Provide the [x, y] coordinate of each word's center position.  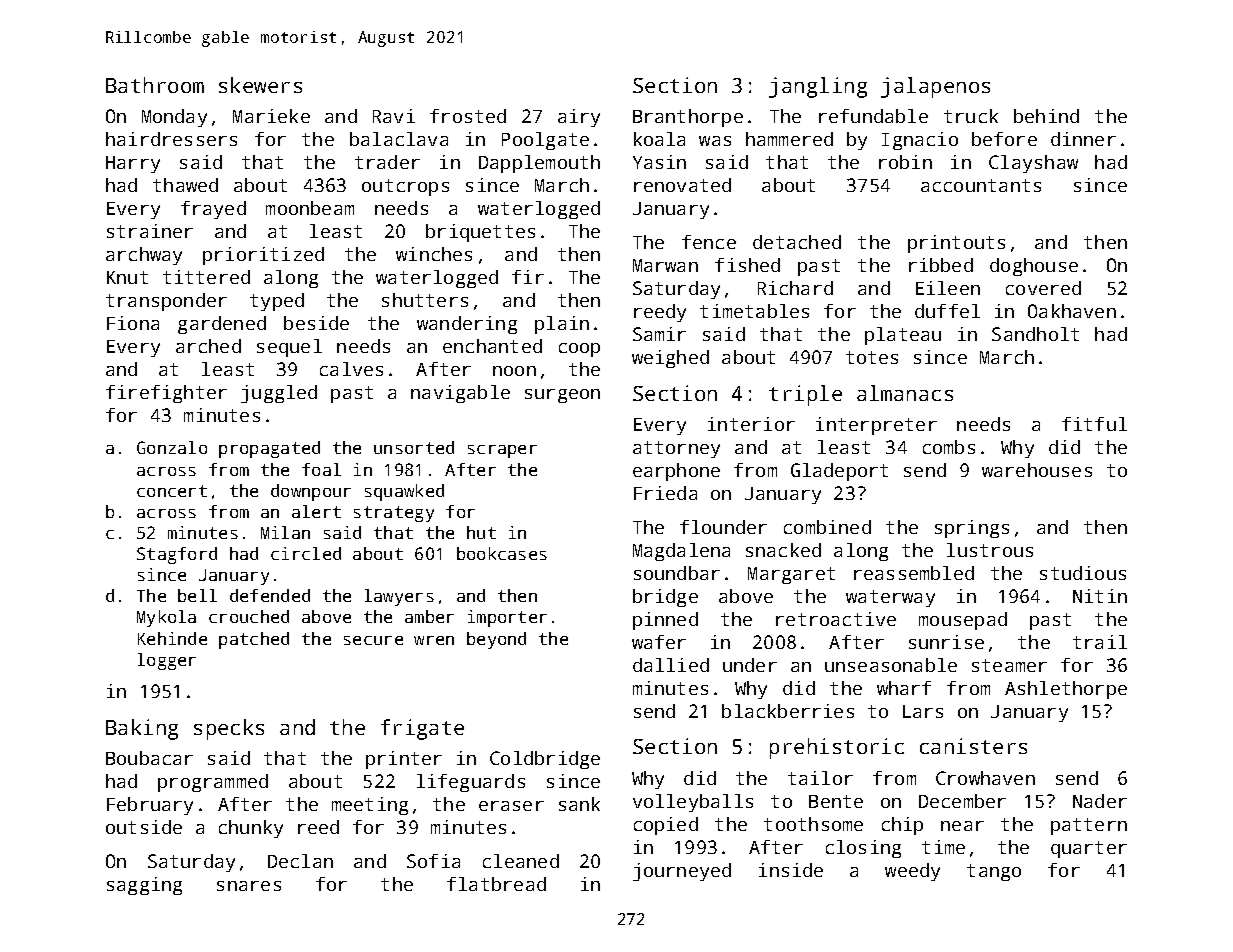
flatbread [496, 884]
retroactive [836, 619]
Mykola [166, 618]
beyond [496, 640]
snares [249, 886]
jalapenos [935, 87]
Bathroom [155, 85]
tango [994, 872]
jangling [818, 87]
